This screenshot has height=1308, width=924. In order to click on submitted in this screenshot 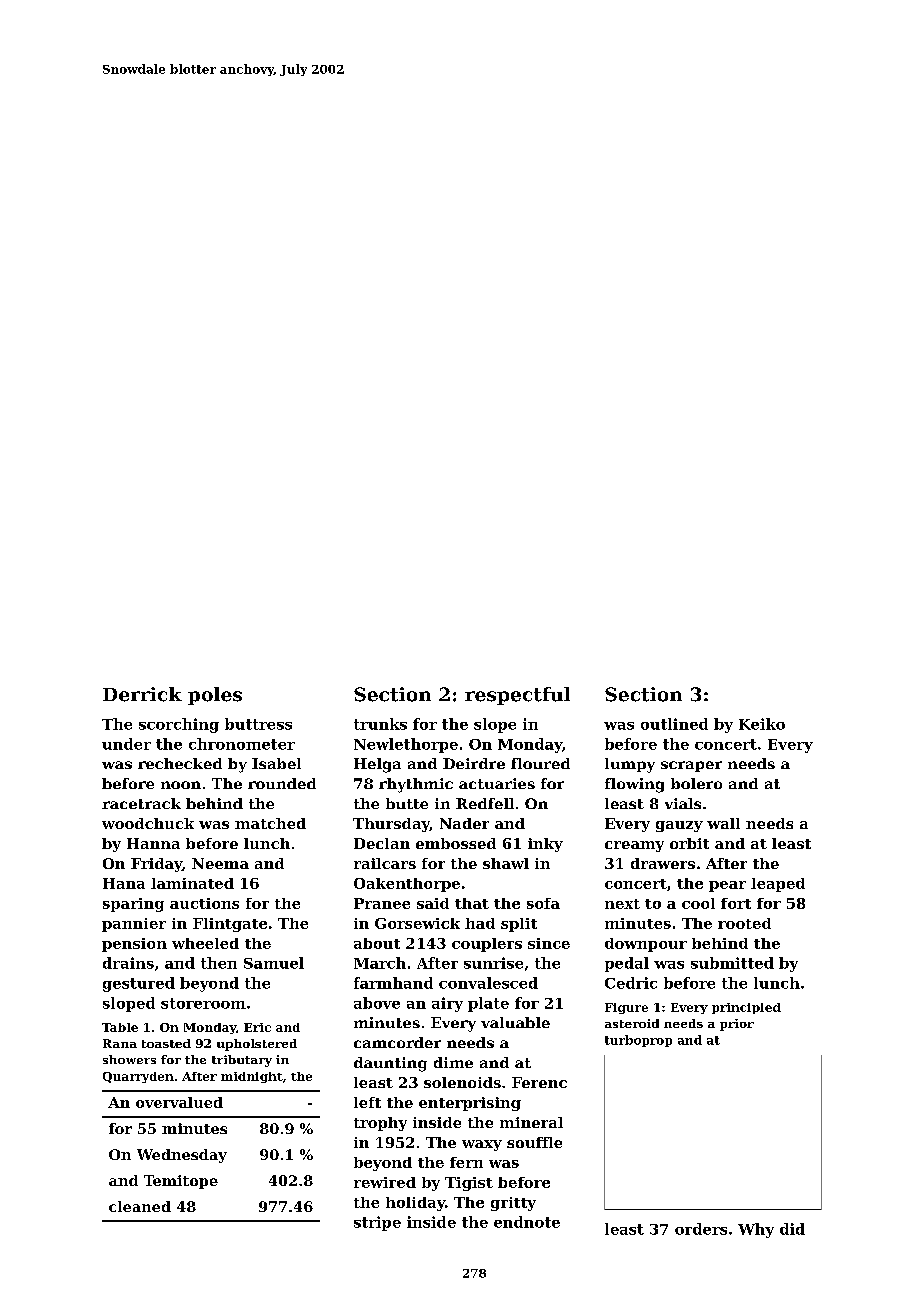, I will do `click(732, 963)`.
